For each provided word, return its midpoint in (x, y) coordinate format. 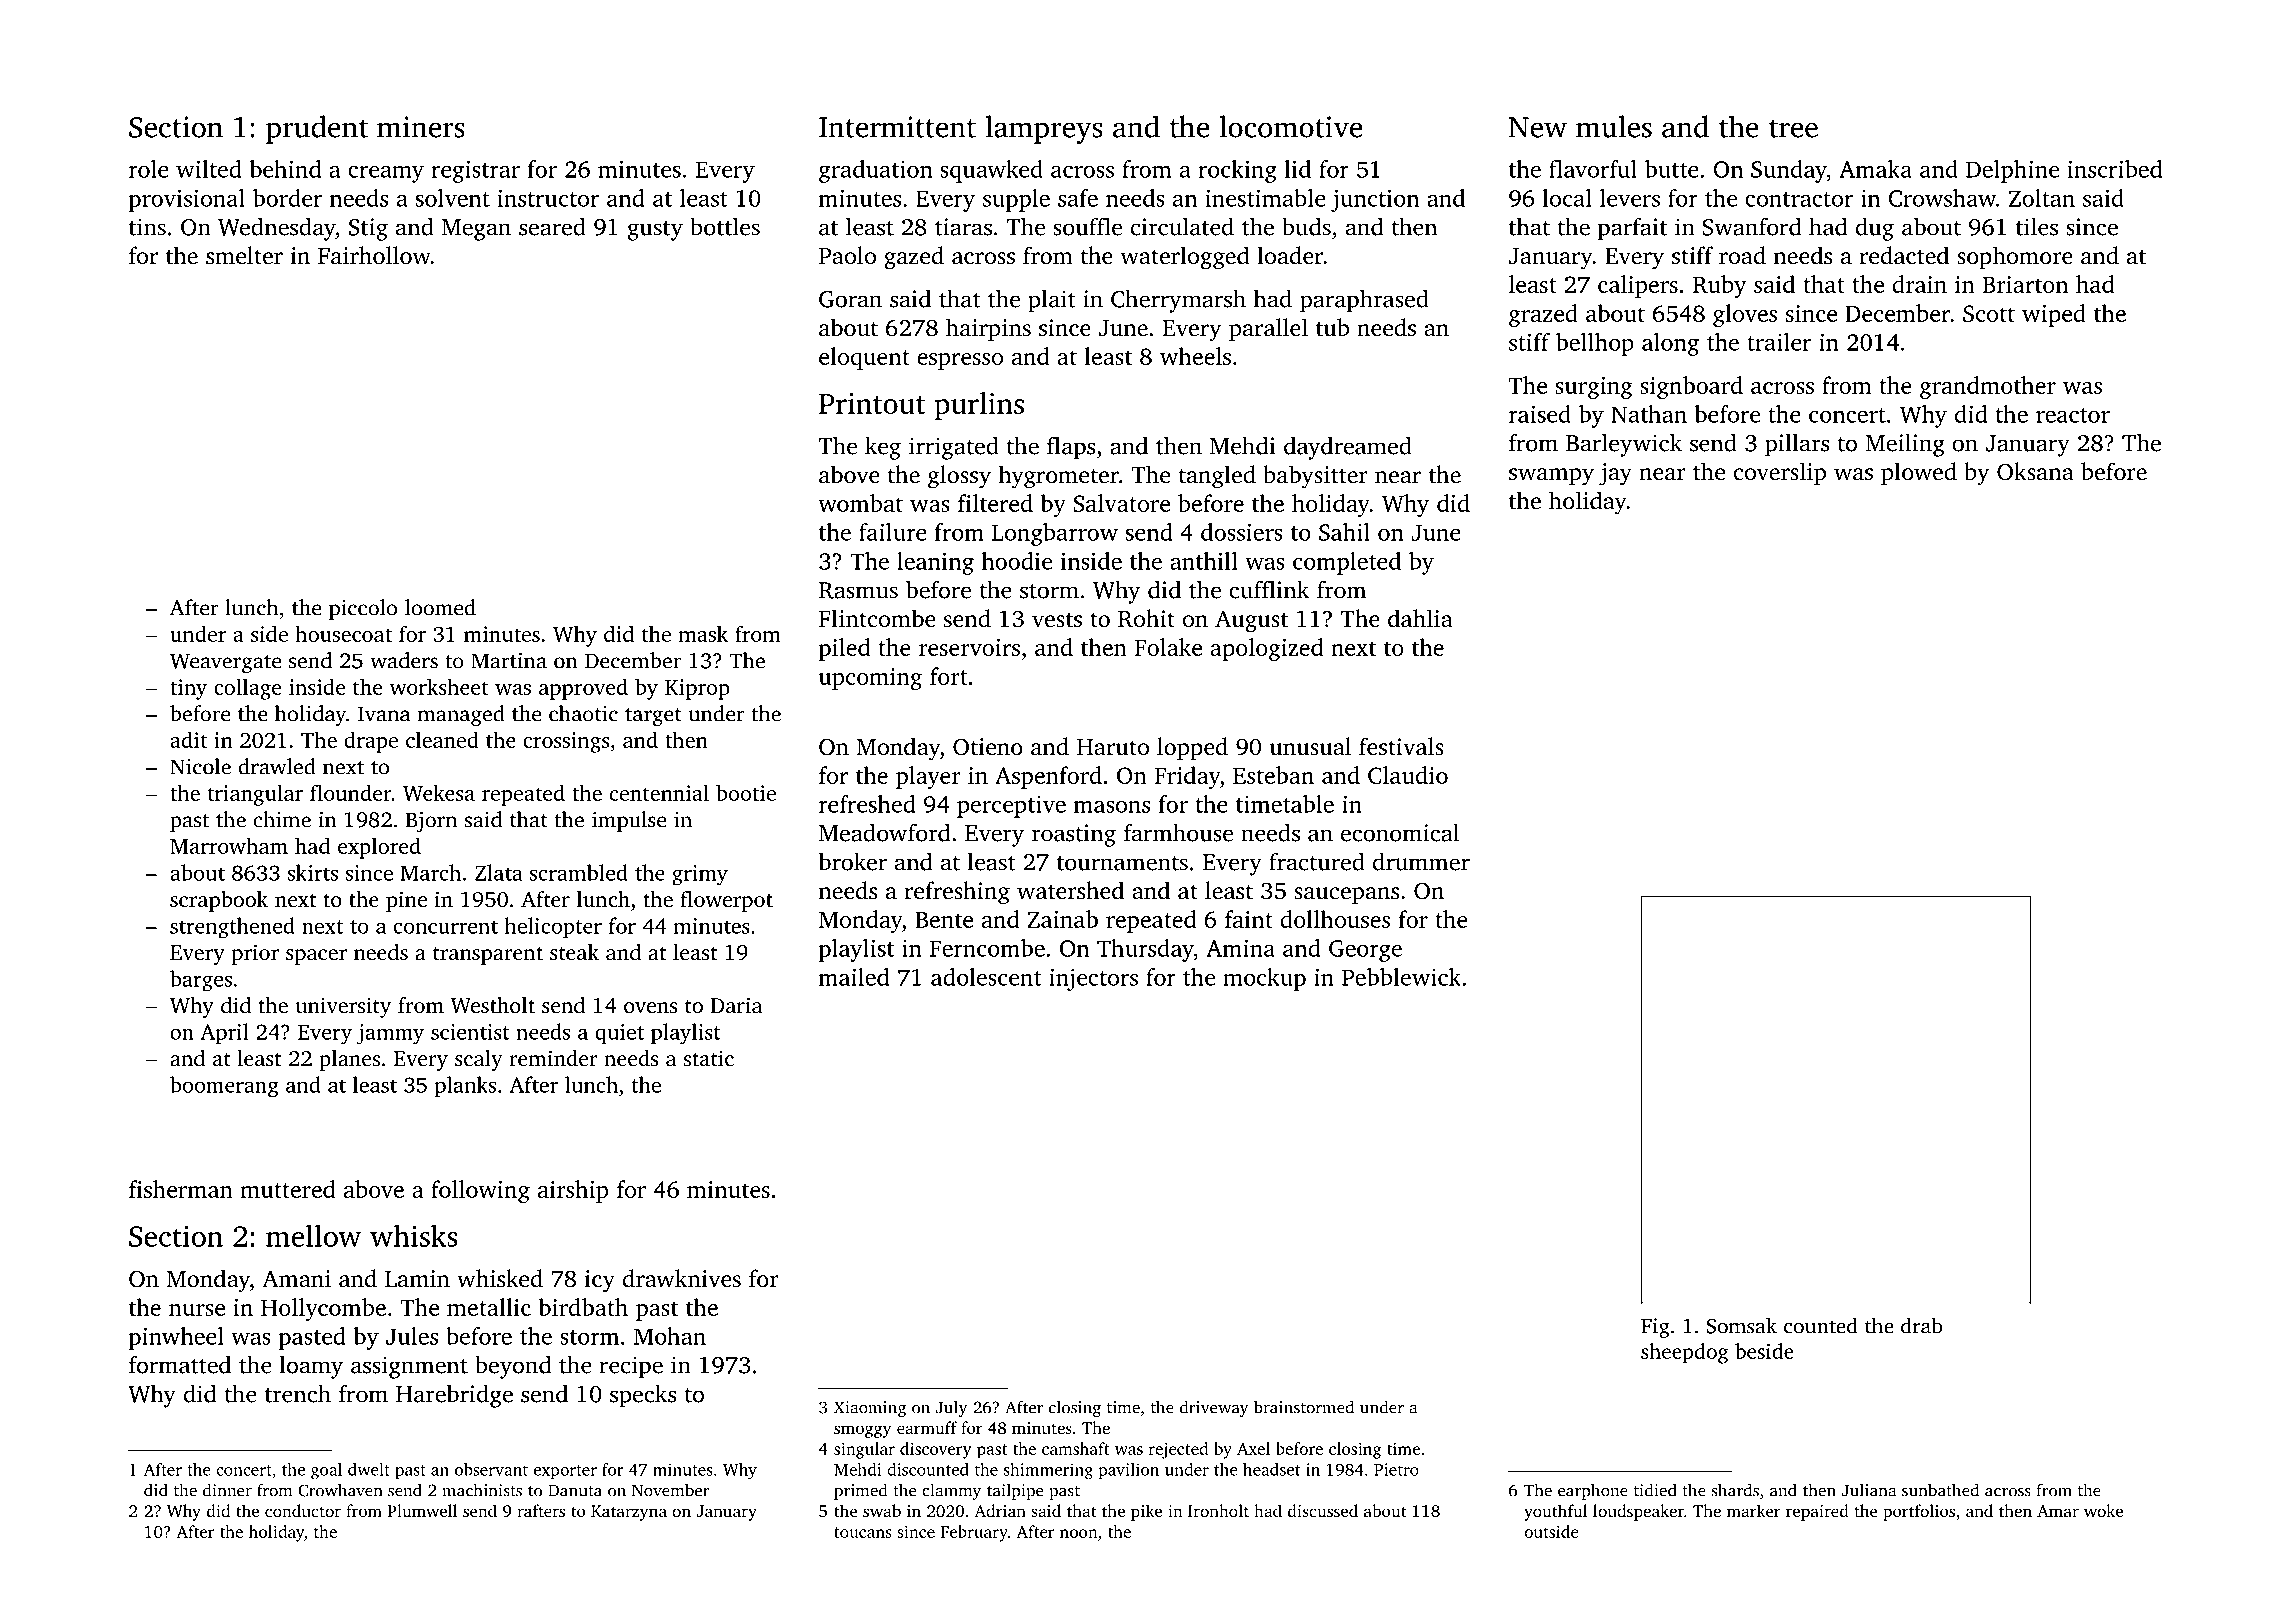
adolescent (986, 977)
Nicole (200, 766)
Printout (872, 403)
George (1365, 951)
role (149, 169)
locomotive (1290, 126)
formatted (180, 1364)
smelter (244, 255)
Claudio (1408, 775)
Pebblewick (1401, 977)
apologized (1266, 649)
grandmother (1988, 387)
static (708, 1058)
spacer (316, 957)
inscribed (2115, 169)
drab (1922, 1325)
